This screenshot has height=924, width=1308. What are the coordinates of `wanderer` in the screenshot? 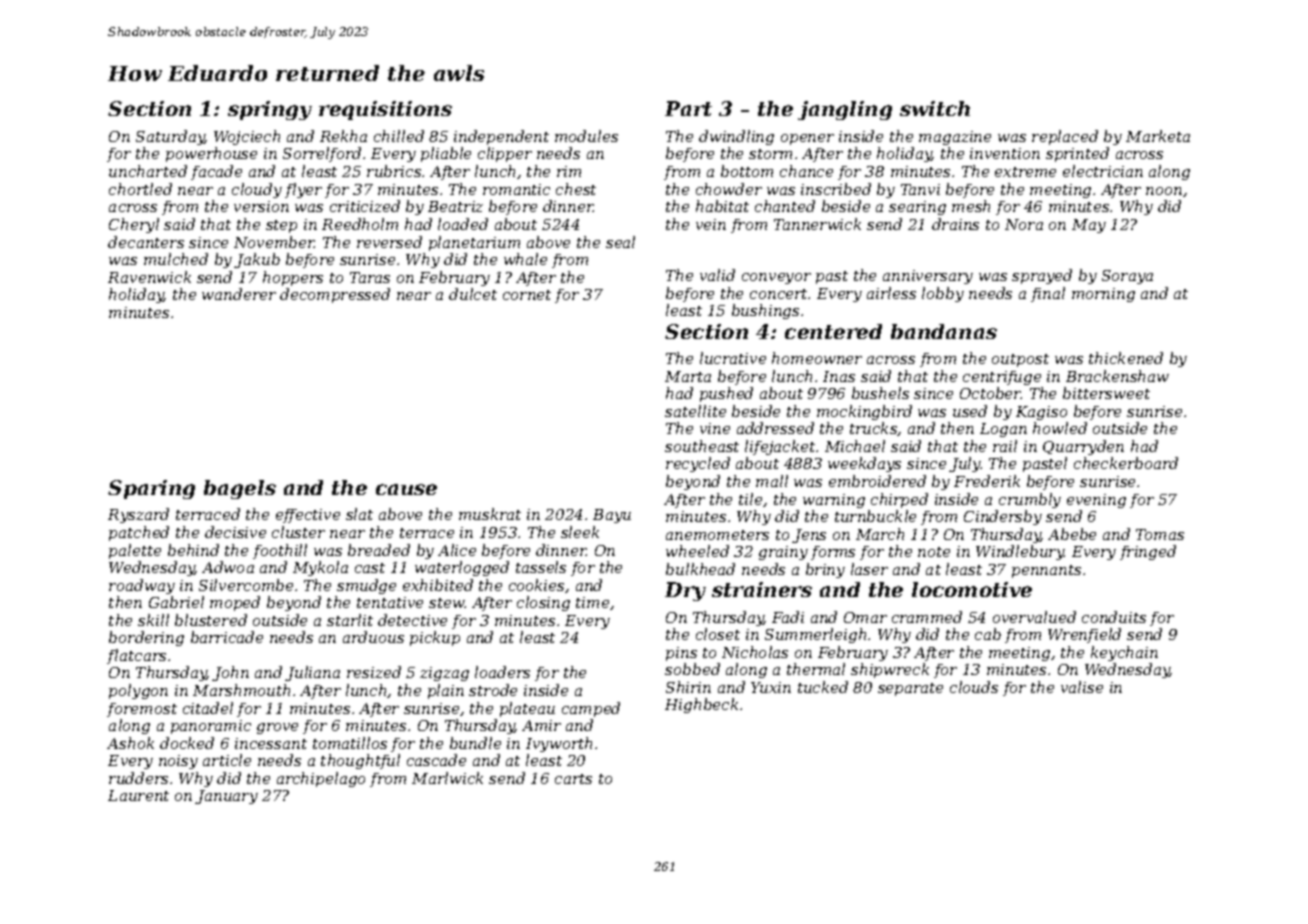 It's located at (239, 294).
